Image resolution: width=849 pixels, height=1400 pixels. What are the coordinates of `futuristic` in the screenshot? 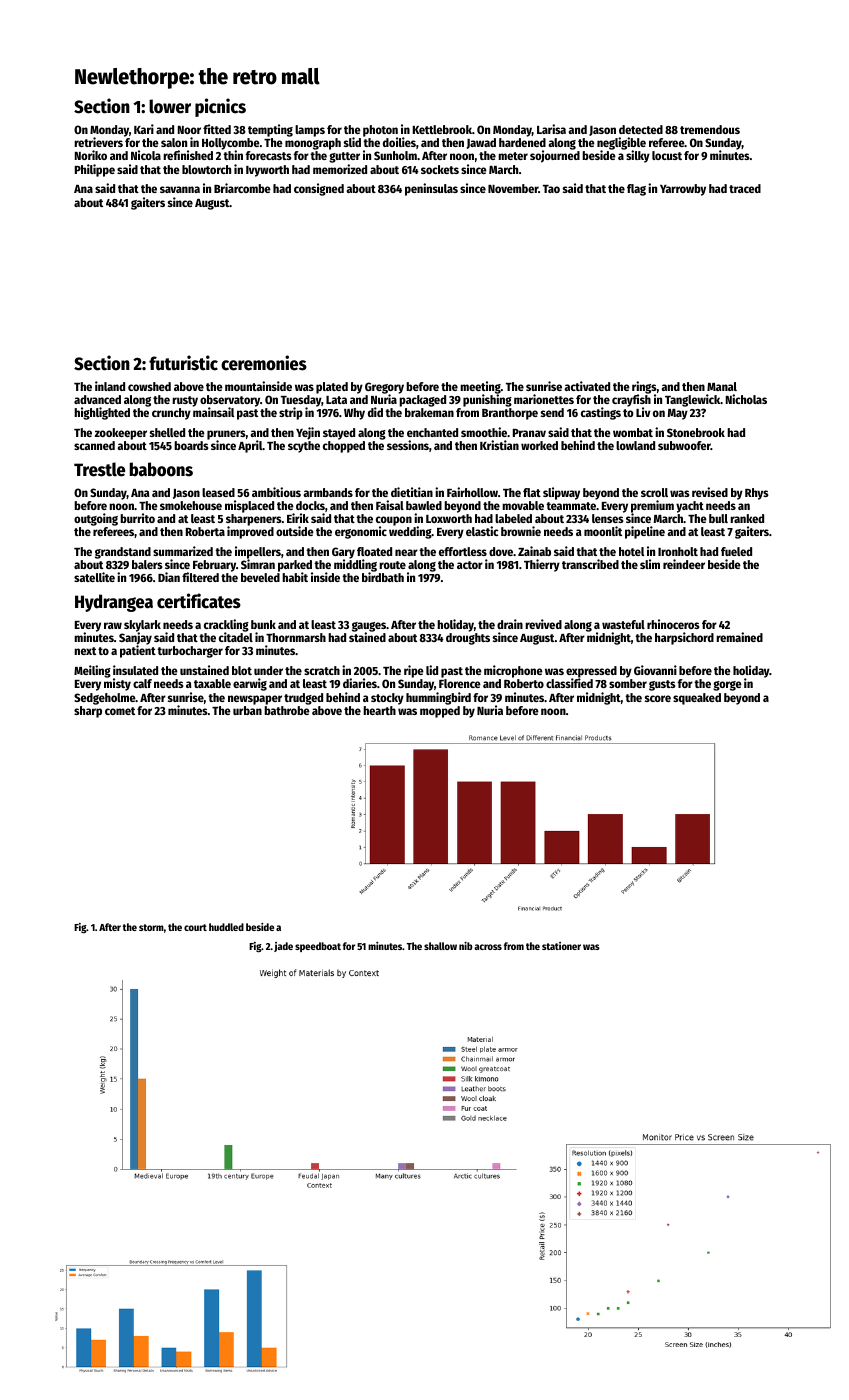 It's located at (183, 363).
